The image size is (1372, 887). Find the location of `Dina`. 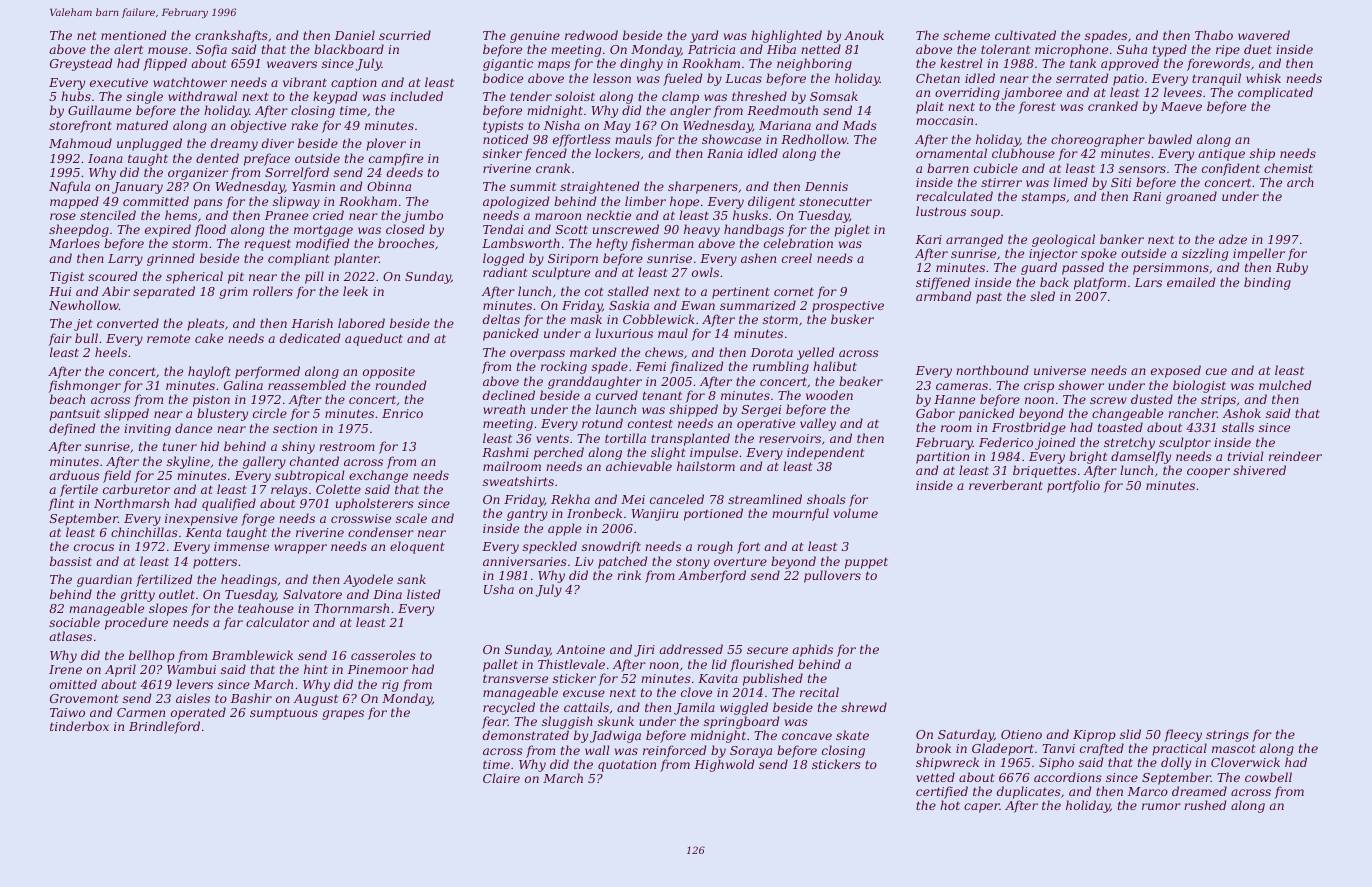

Dina is located at coordinates (387, 594).
